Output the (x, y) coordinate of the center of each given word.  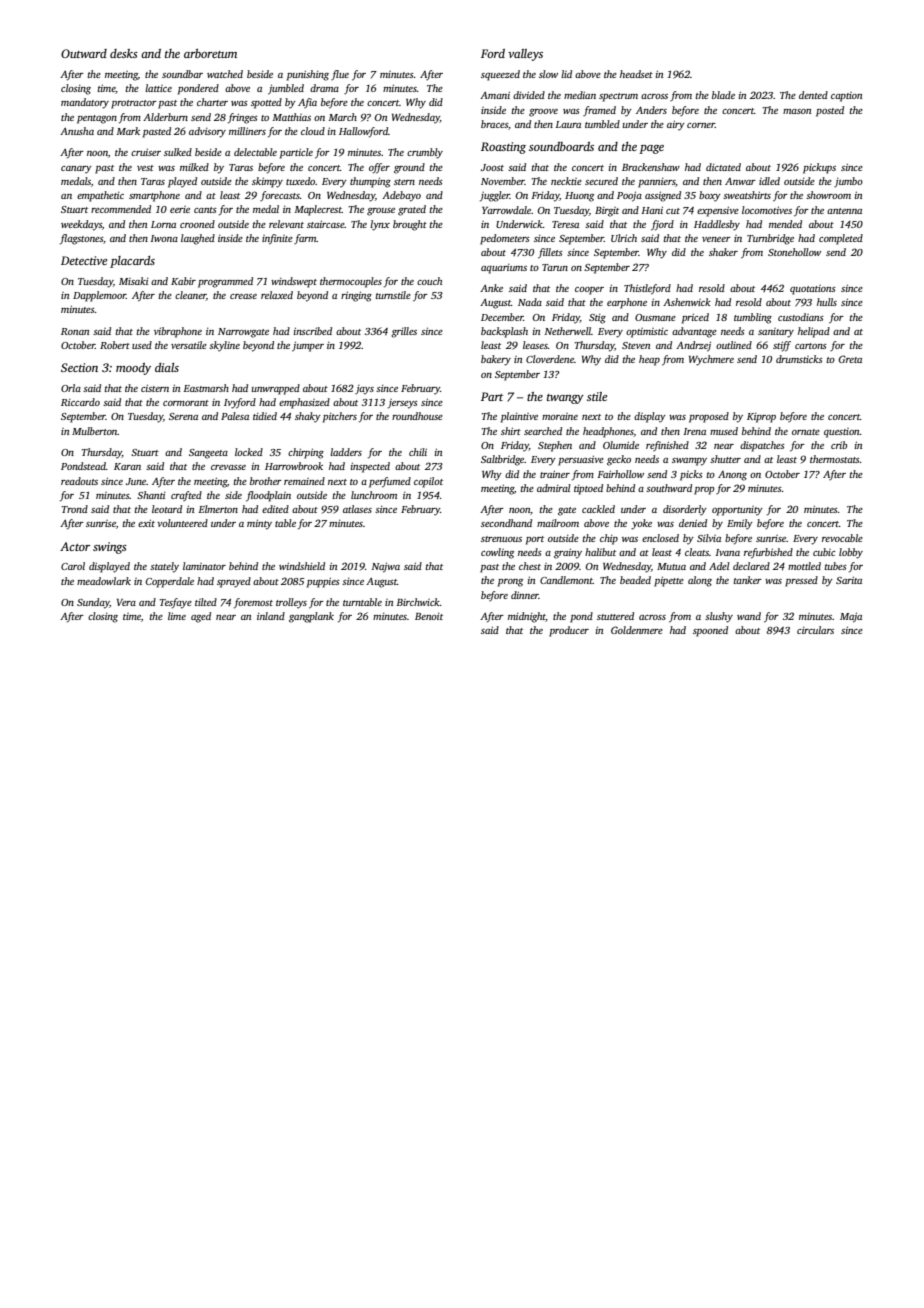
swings (110, 548)
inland (271, 616)
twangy (565, 399)
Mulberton (95, 431)
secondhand (506, 523)
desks (124, 53)
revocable (842, 538)
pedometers (505, 239)
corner (701, 125)
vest (145, 168)
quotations (813, 290)
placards (132, 262)
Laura (568, 124)
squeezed (500, 75)
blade (723, 95)
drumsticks (799, 359)
